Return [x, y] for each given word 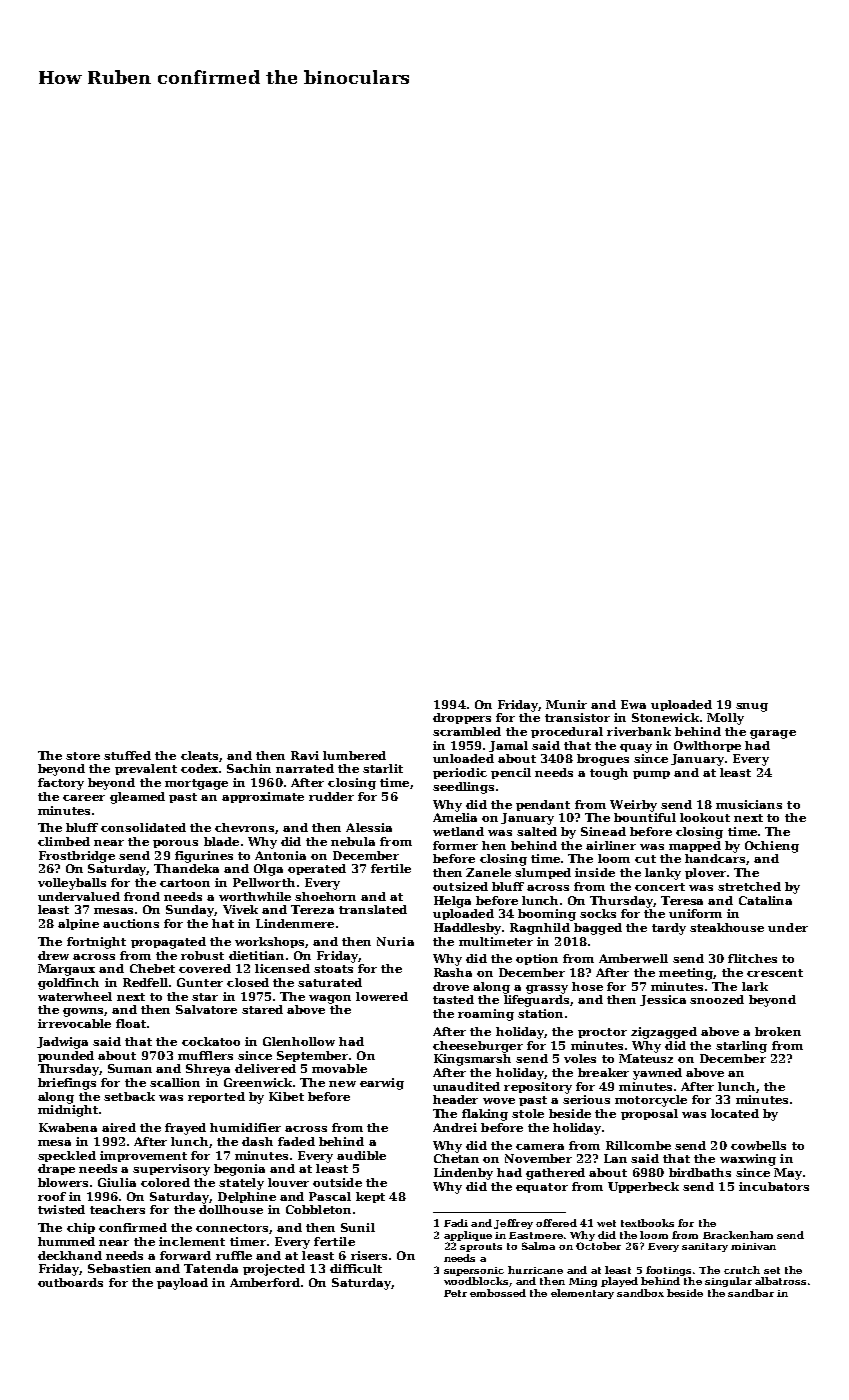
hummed [66, 1241]
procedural [567, 732]
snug [752, 707]
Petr [455, 1293]
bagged [598, 929]
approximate [263, 797]
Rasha [453, 972]
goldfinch [68, 984]
